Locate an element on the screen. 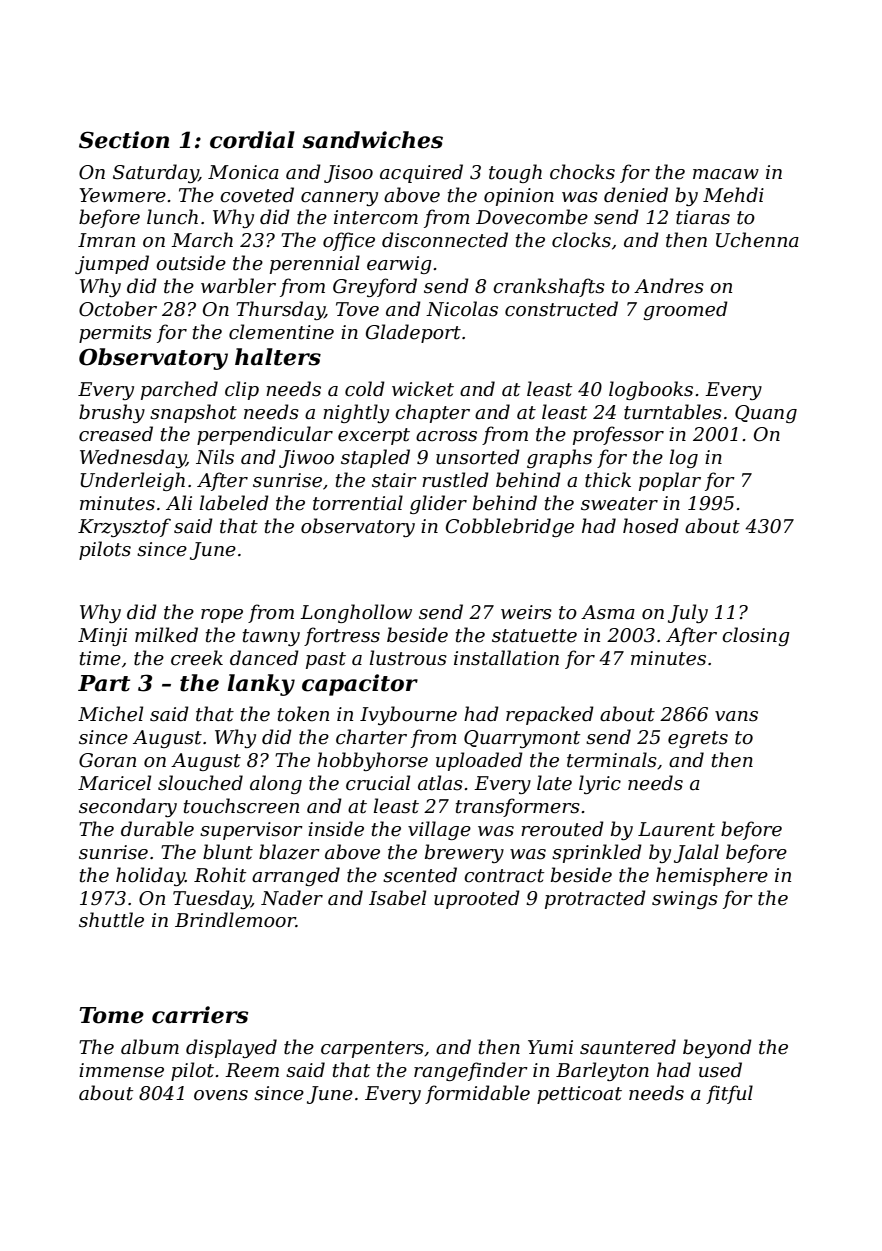 This screenshot has height=1251, width=882. macaw is located at coordinates (726, 174).
